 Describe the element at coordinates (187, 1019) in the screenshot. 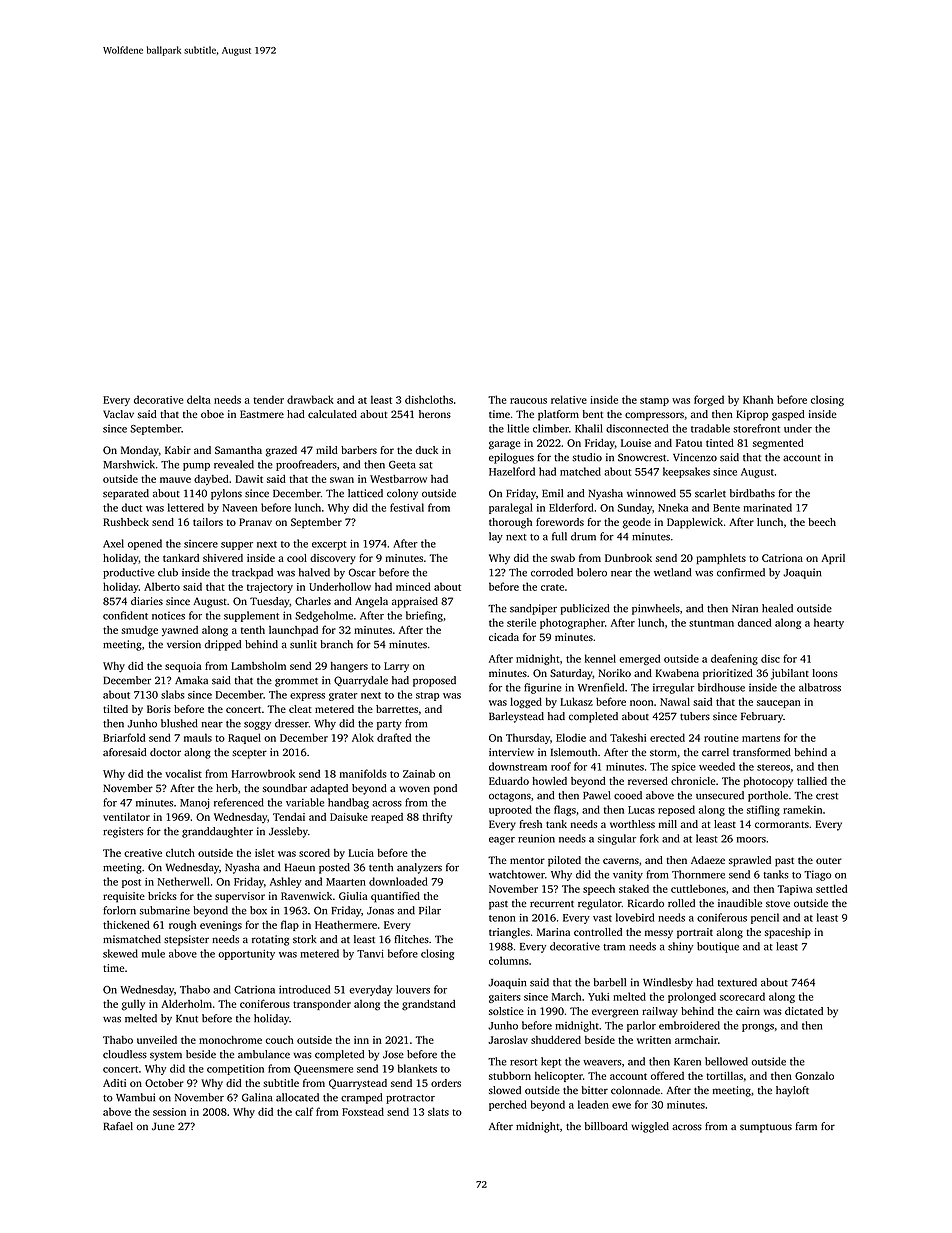

I see `Knut` at that location.
